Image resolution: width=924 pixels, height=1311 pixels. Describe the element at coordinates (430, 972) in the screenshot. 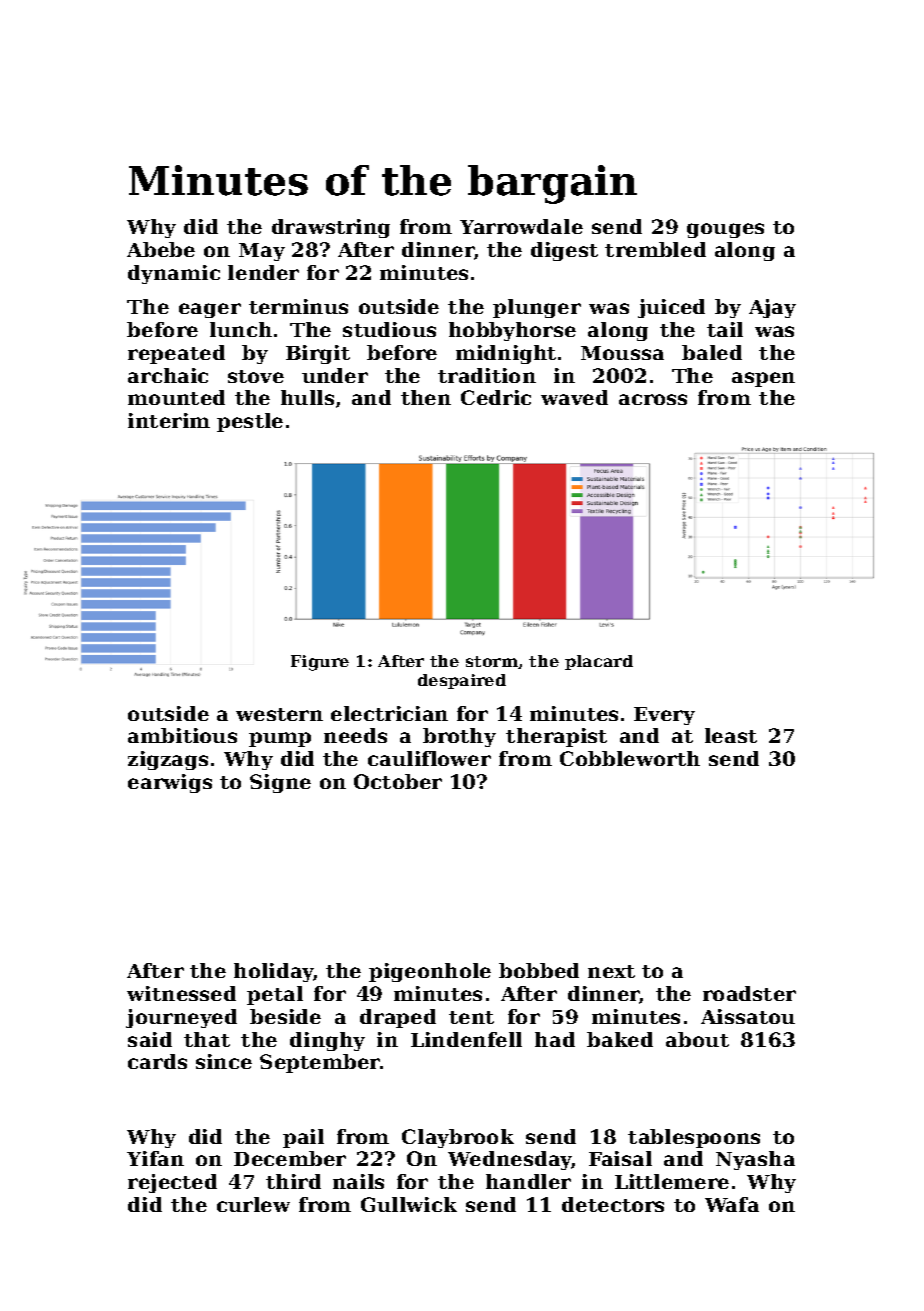

I see `pigeonhole` at that location.
